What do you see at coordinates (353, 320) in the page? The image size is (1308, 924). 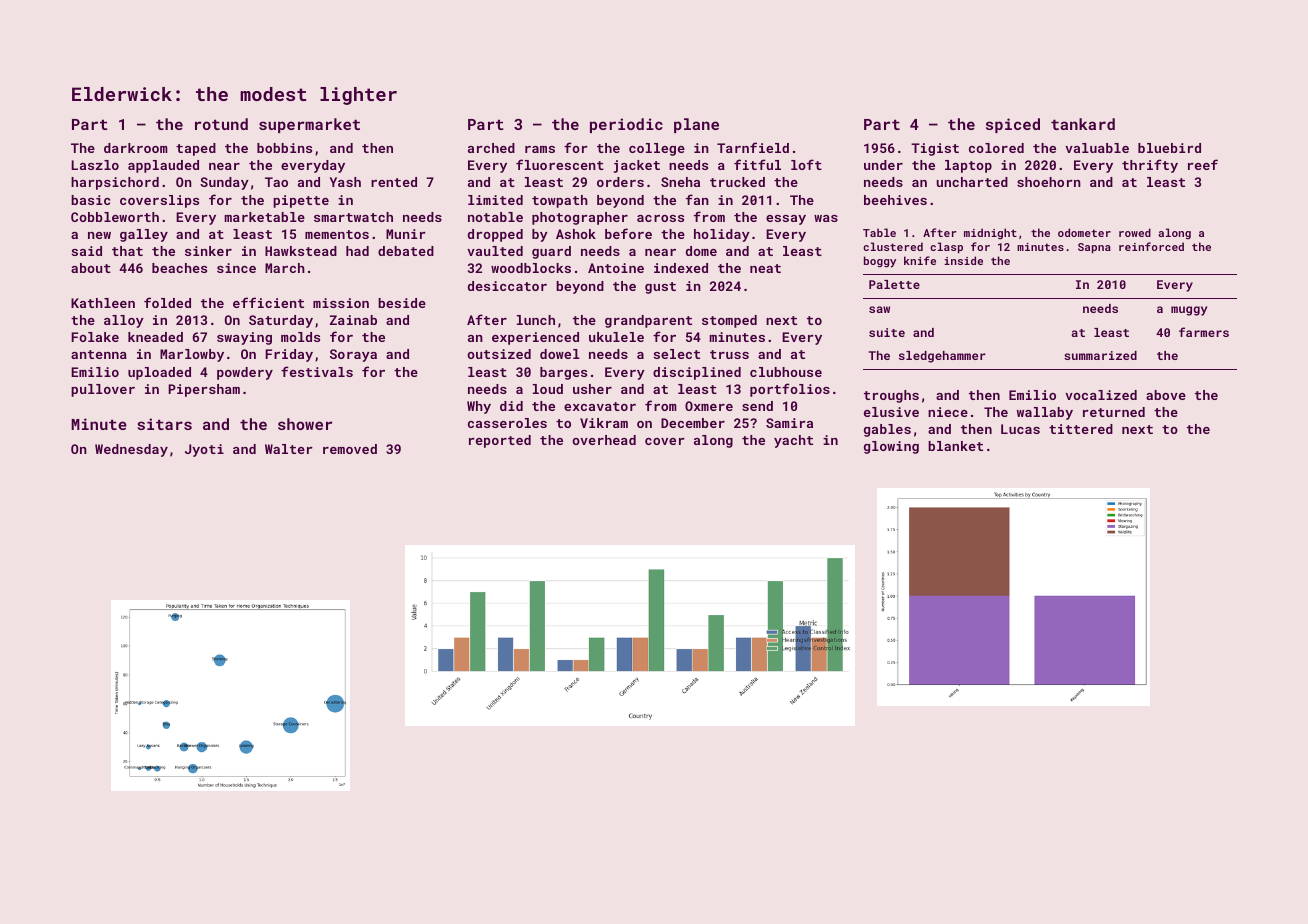 I see `Zainab` at bounding box center [353, 320].
